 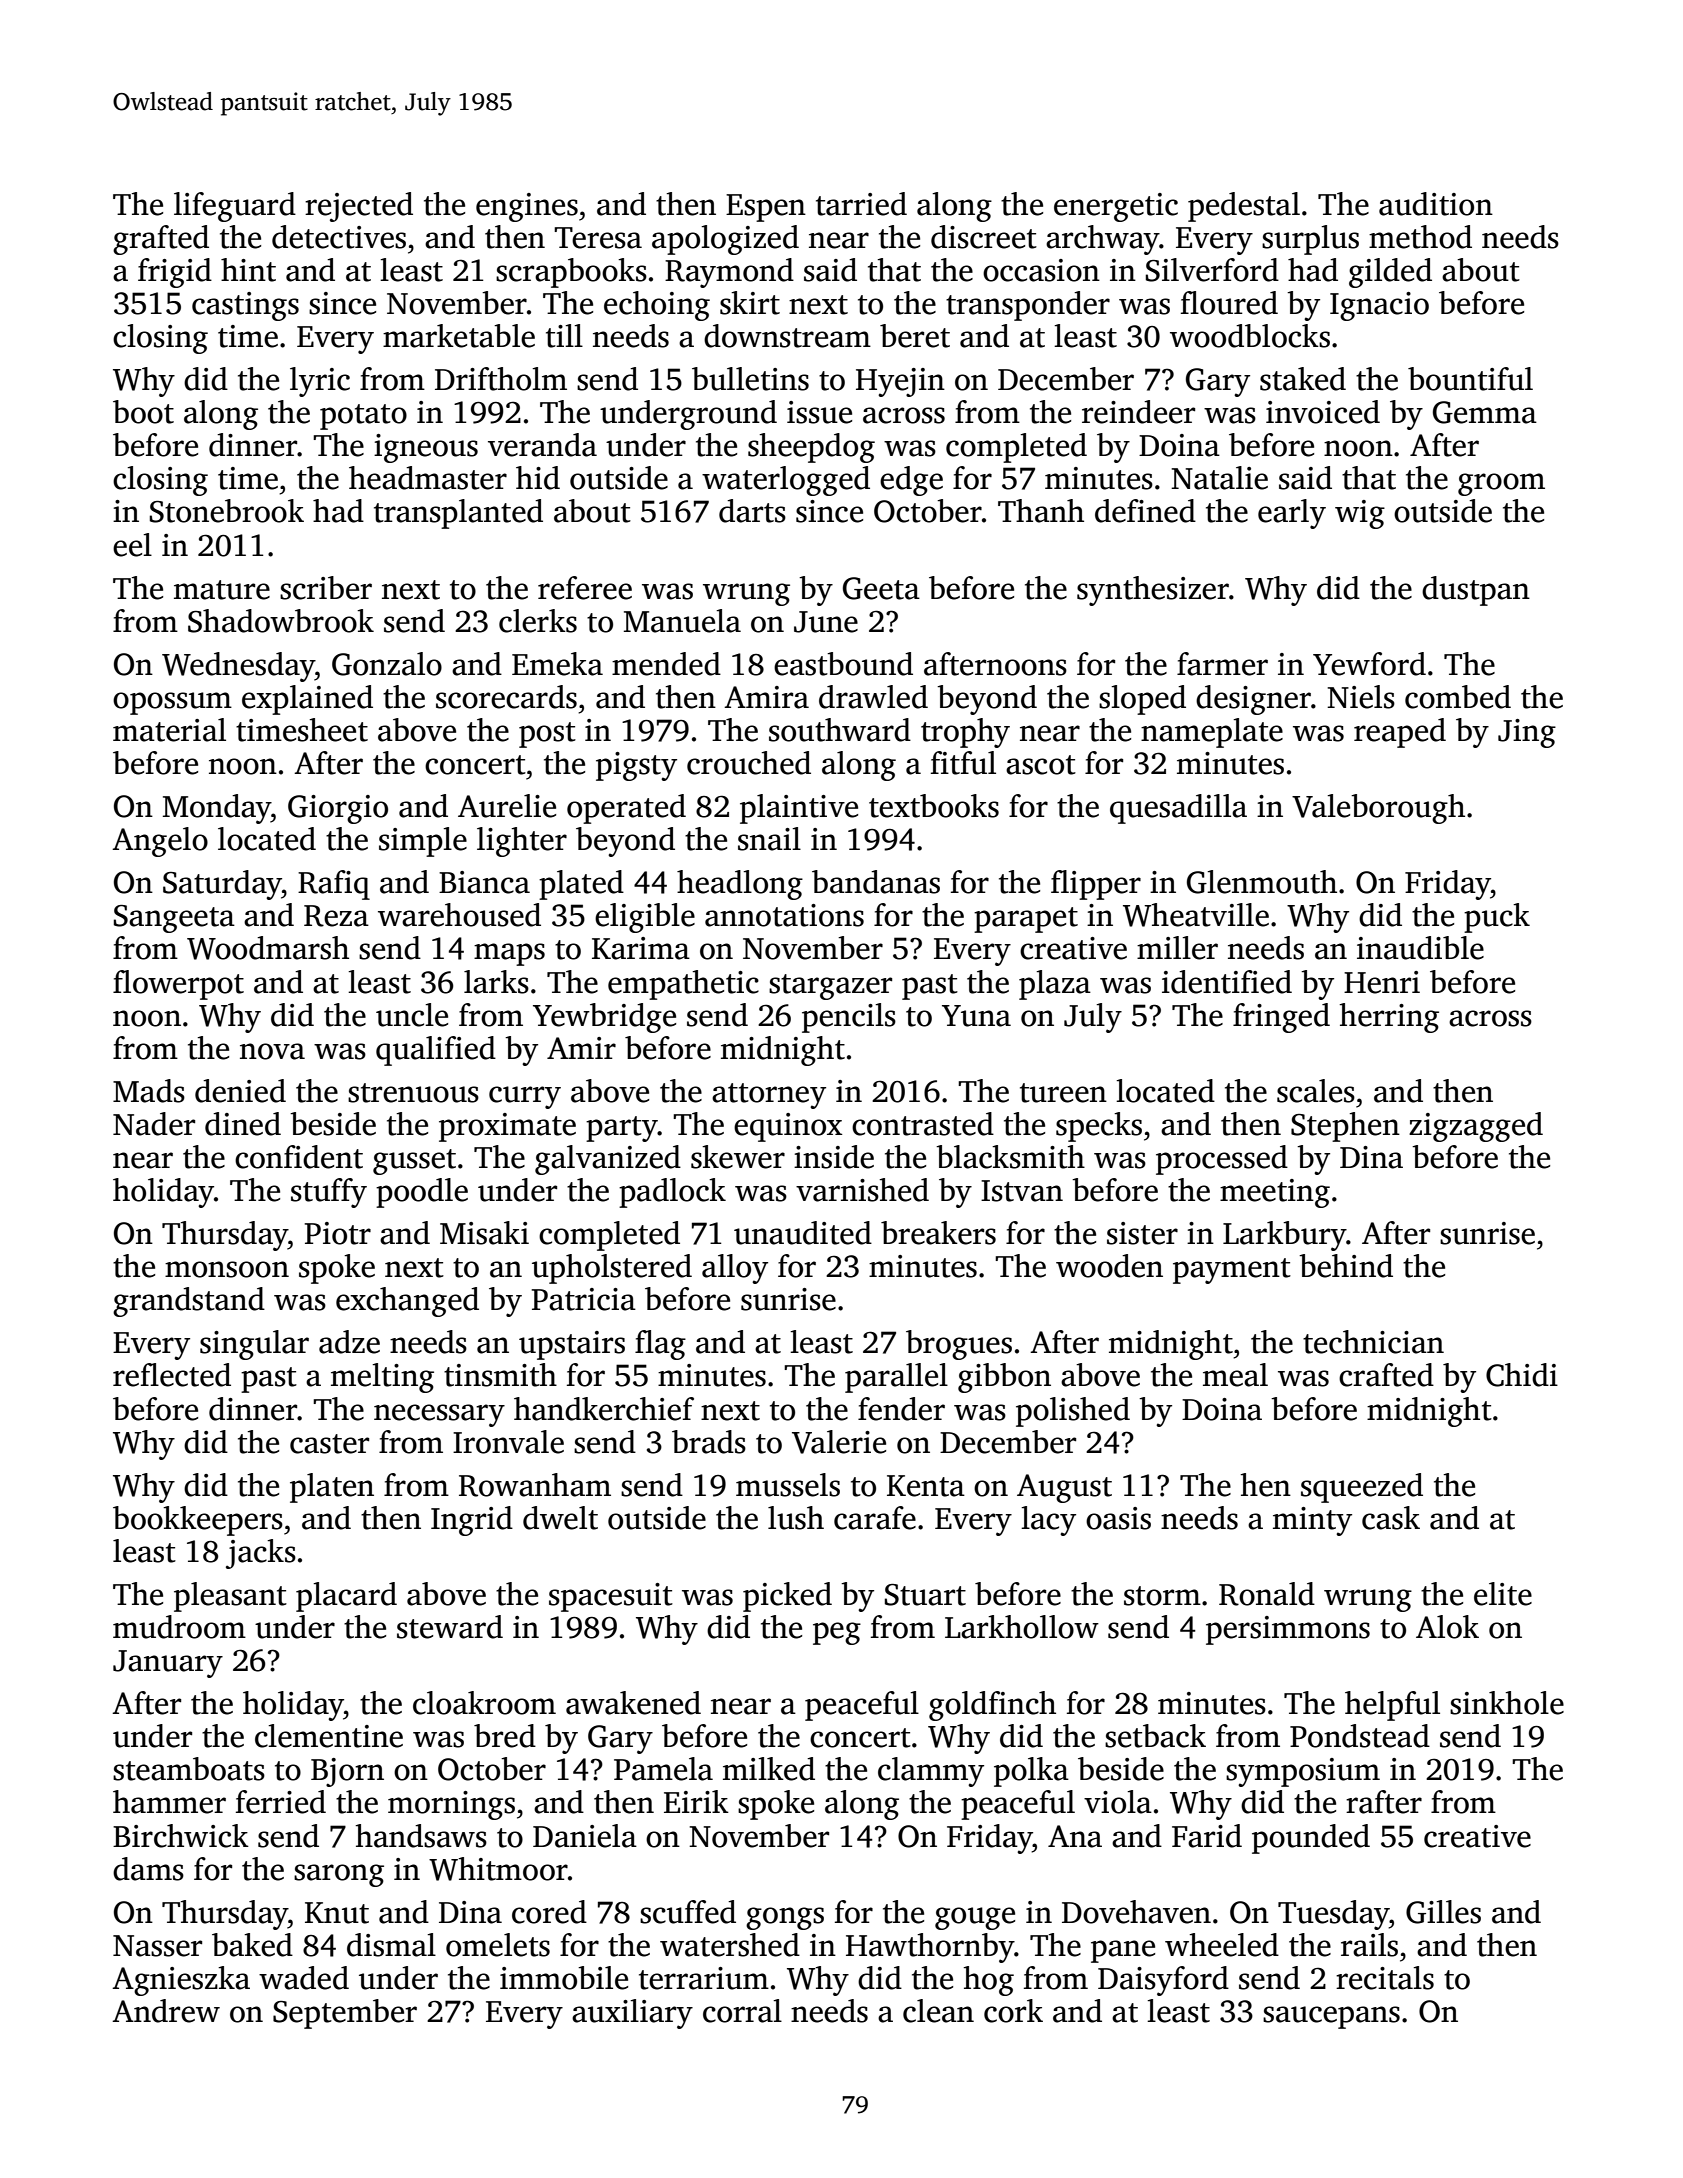 What do you see at coordinates (160, 842) in the screenshot?
I see `Angelo` at bounding box center [160, 842].
